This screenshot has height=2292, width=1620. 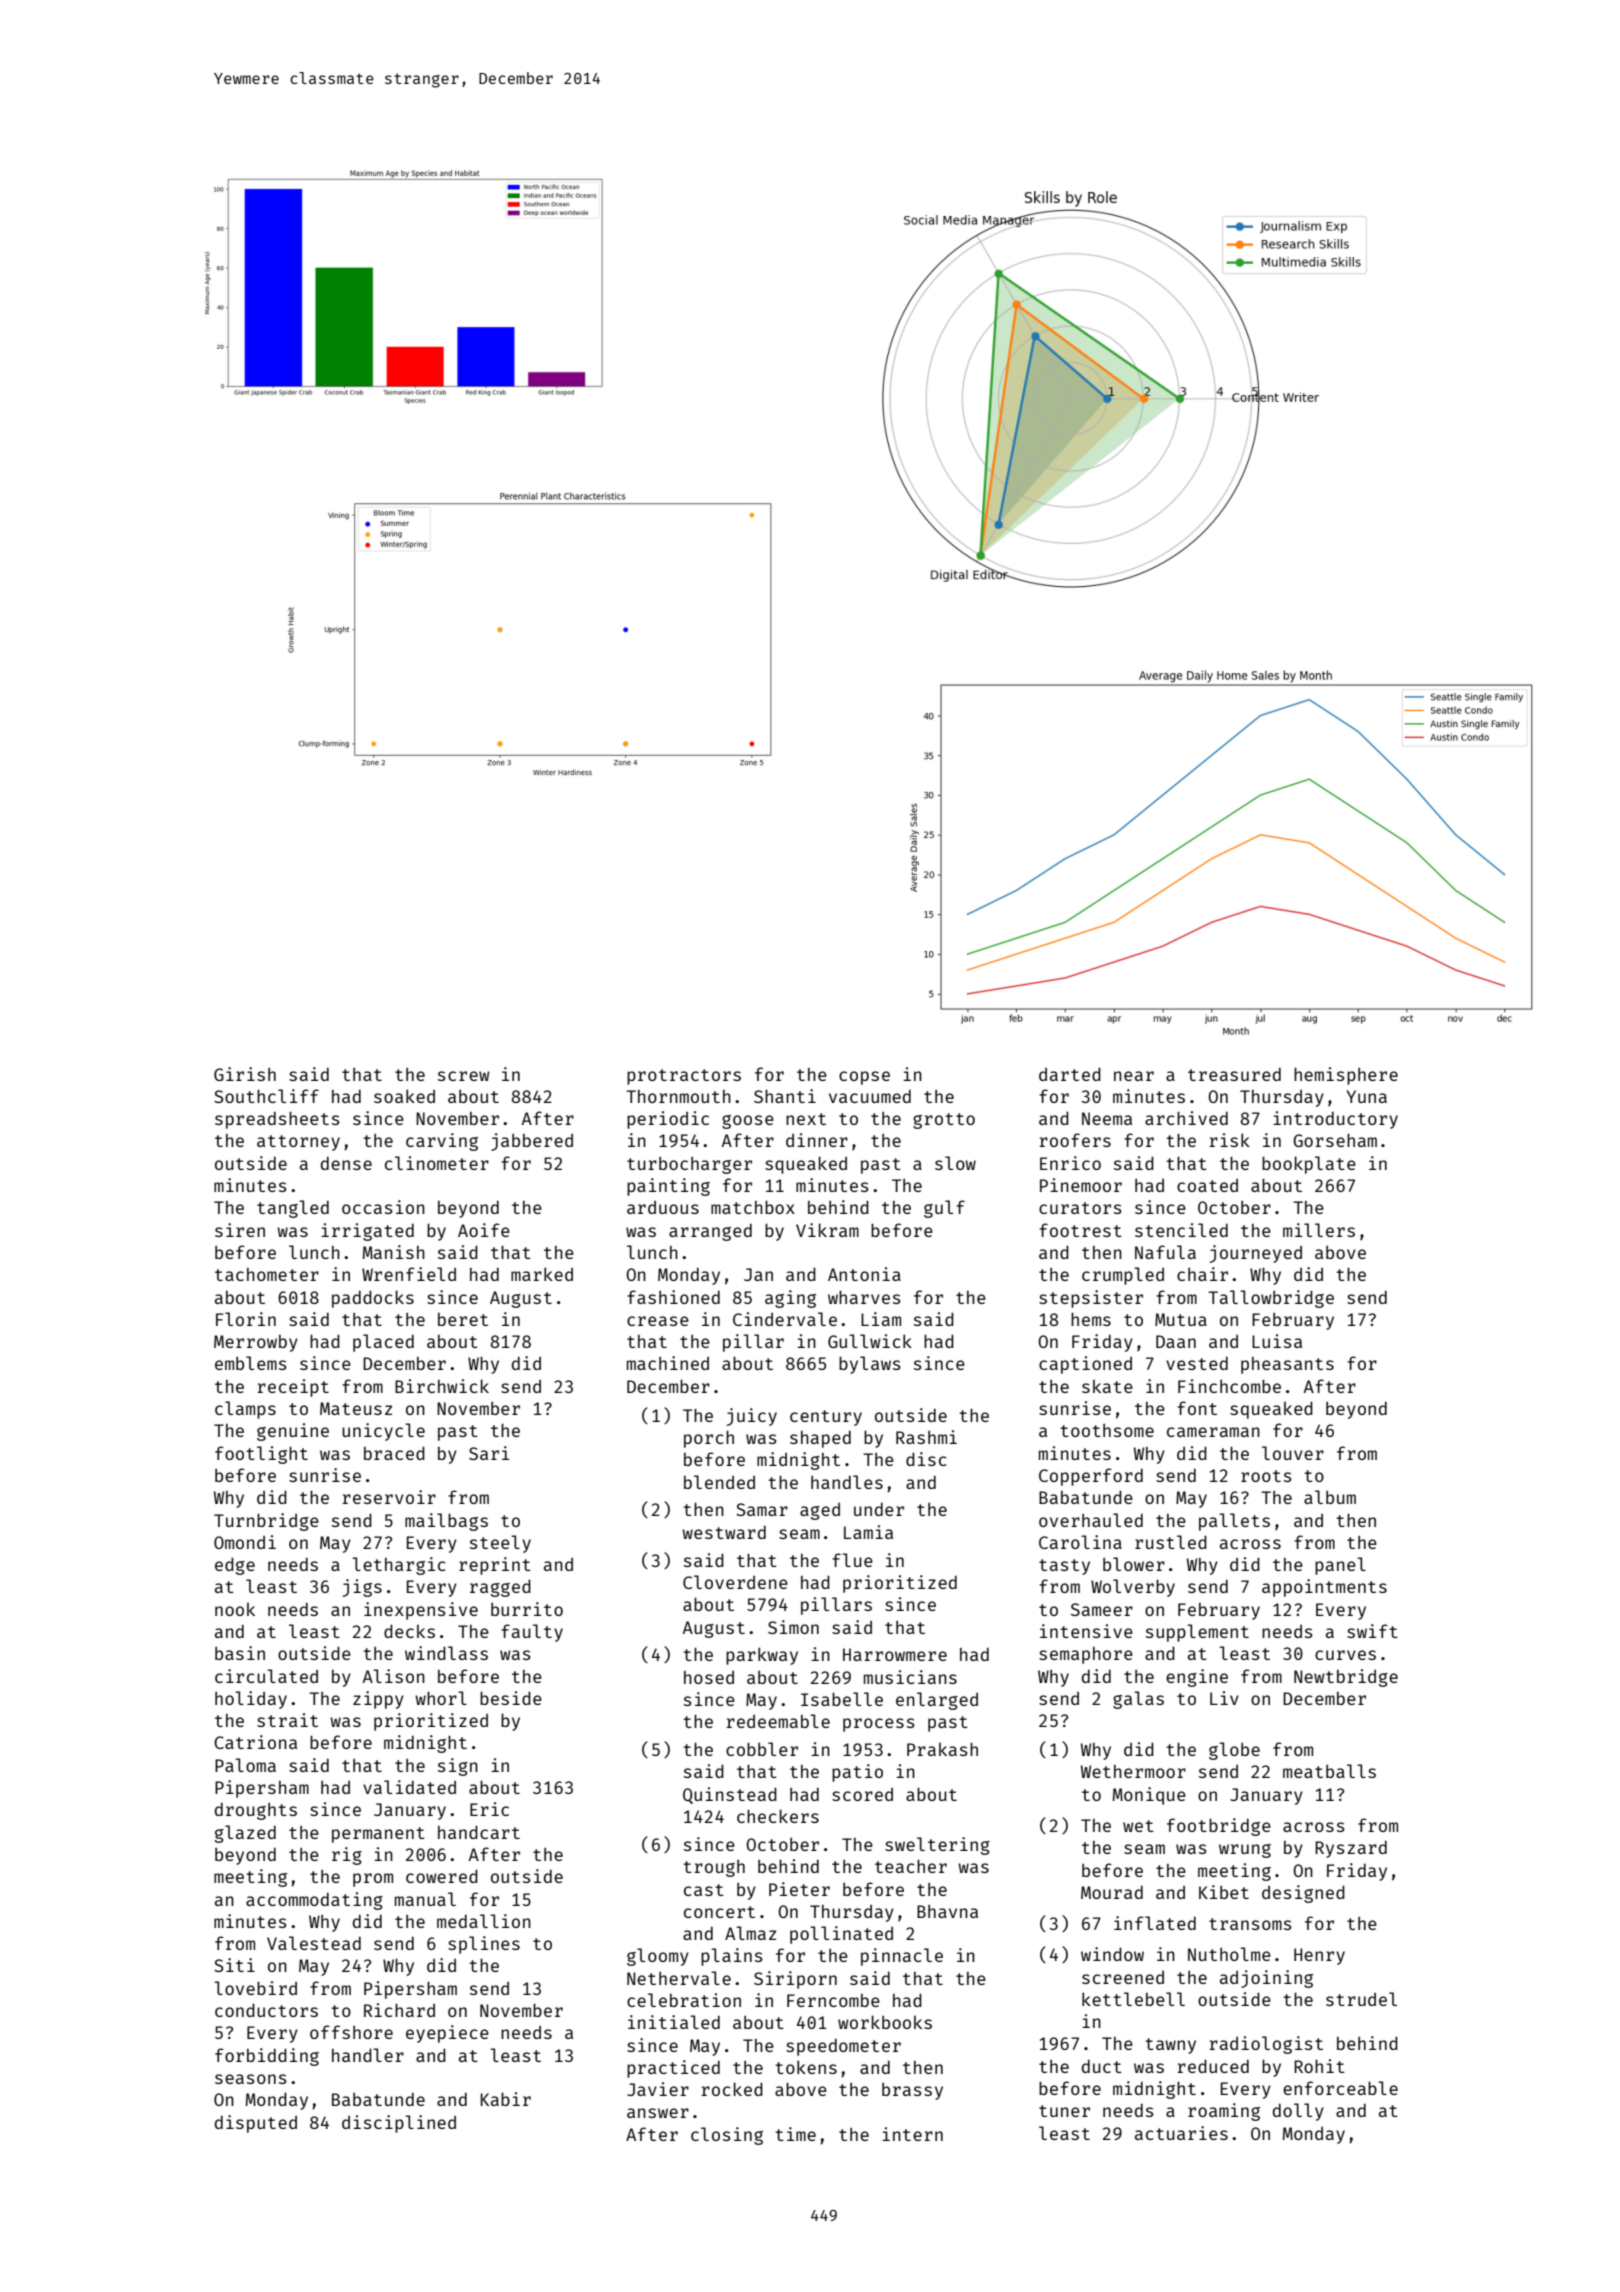 What do you see at coordinates (663, 1207) in the screenshot?
I see `arduous` at bounding box center [663, 1207].
